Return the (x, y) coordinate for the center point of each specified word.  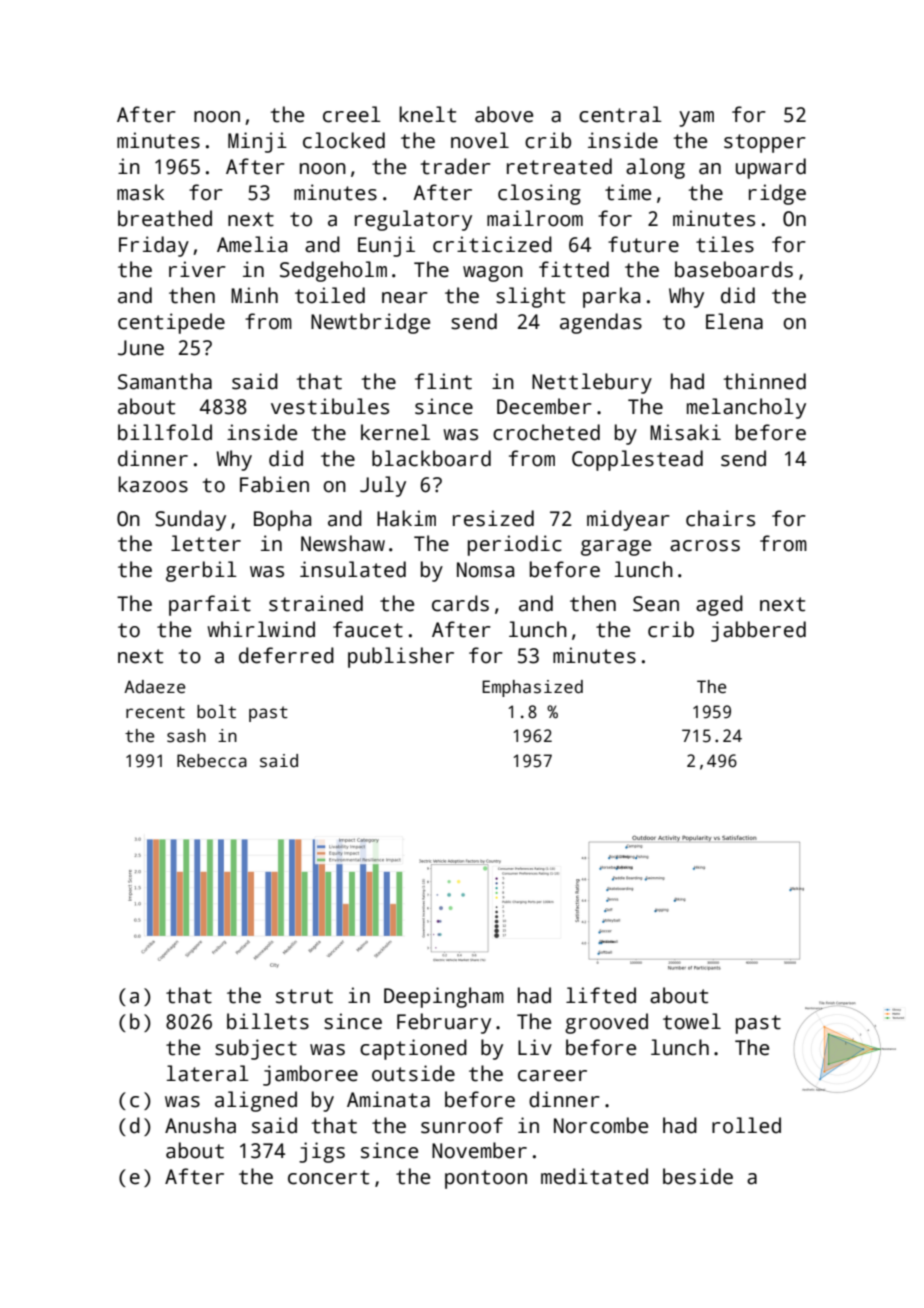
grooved (606, 1023)
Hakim (406, 518)
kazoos (153, 484)
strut (304, 996)
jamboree (310, 1075)
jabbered (758, 631)
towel (692, 1021)
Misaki (685, 432)
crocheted (546, 432)
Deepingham (444, 997)
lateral (208, 1073)
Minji (257, 142)
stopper (765, 143)
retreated (559, 166)
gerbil (201, 571)
